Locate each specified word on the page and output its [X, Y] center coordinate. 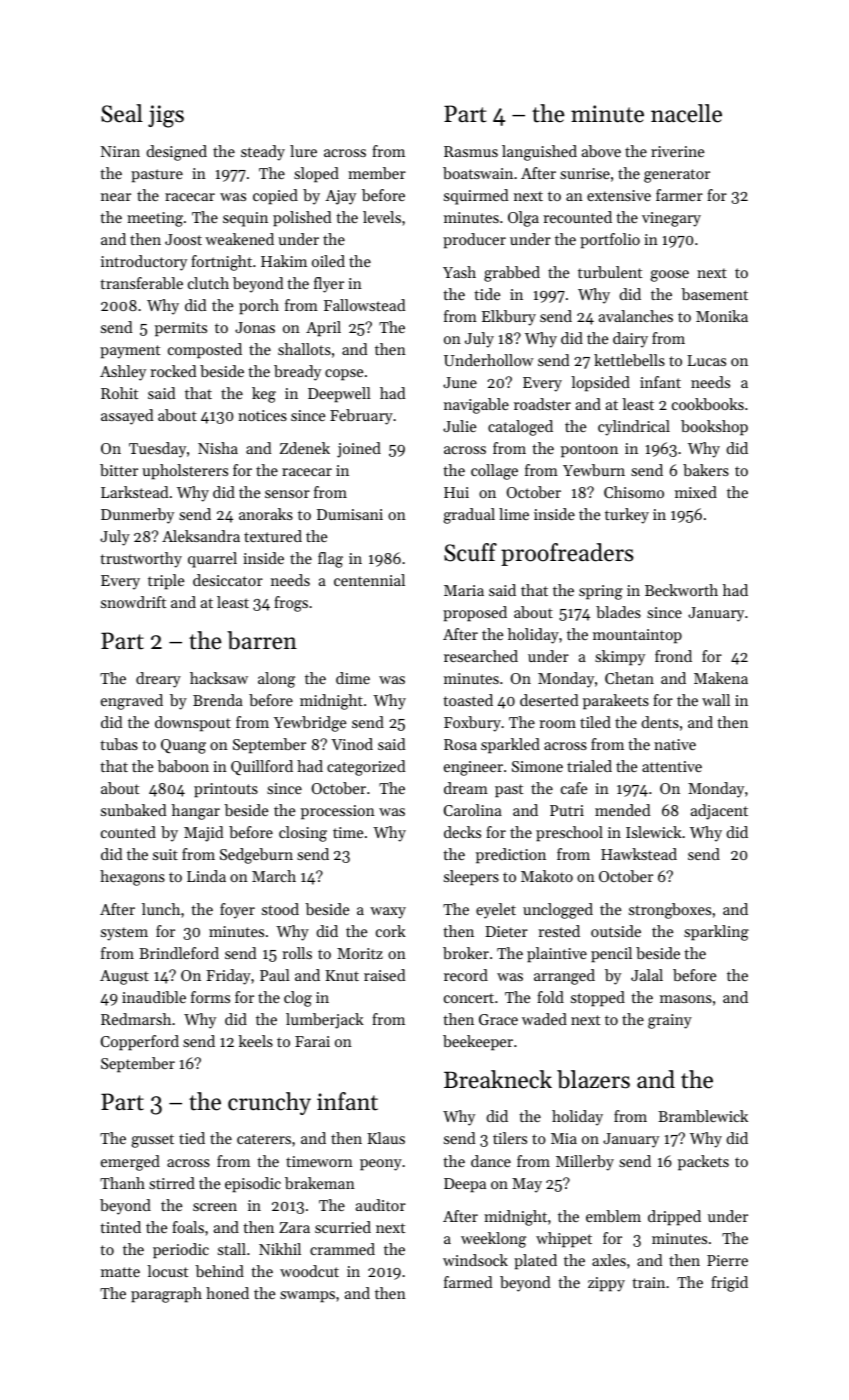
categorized [366, 768]
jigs [166, 116]
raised [384, 975]
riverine [677, 151]
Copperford [140, 1043]
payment [130, 352]
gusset [152, 1141]
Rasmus [471, 151]
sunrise [585, 173]
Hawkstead [639, 854]
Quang [183, 746]
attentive [672, 766]
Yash [459, 272]
